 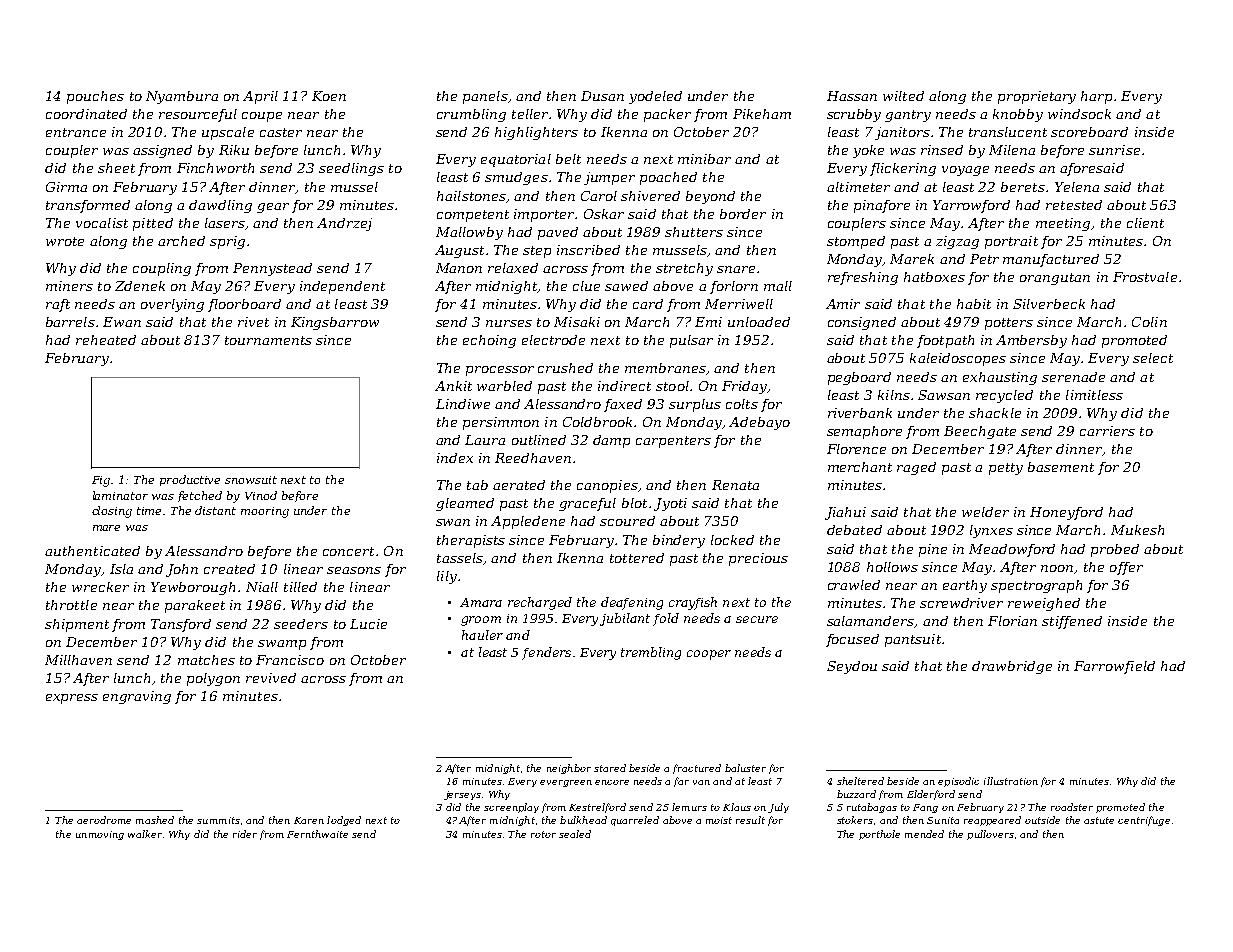 What do you see at coordinates (190, 480) in the screenshot?
I see `productive` at bounding box center [190, 480].
